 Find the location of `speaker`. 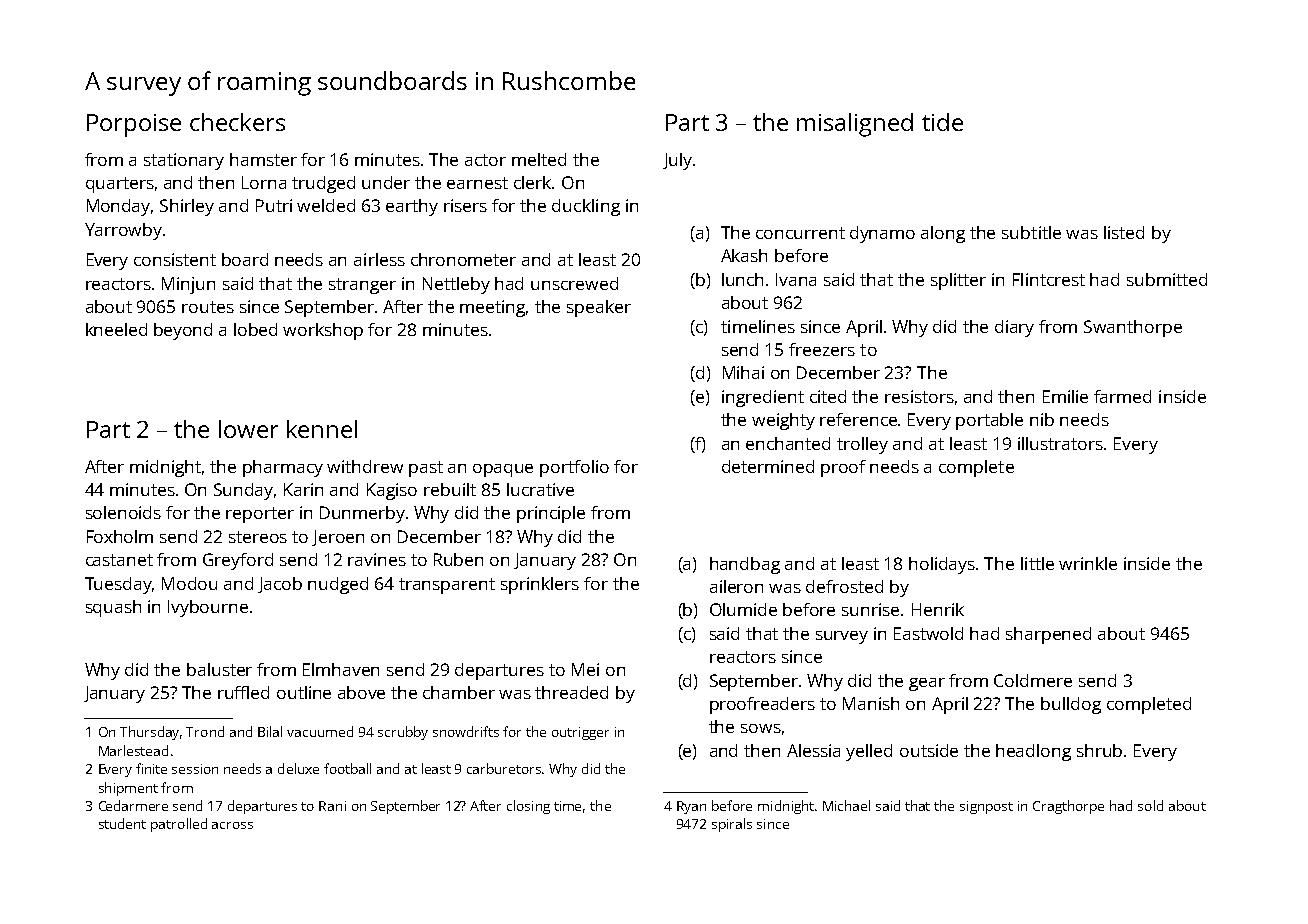

speaker is located at coordinates (599, 308).
